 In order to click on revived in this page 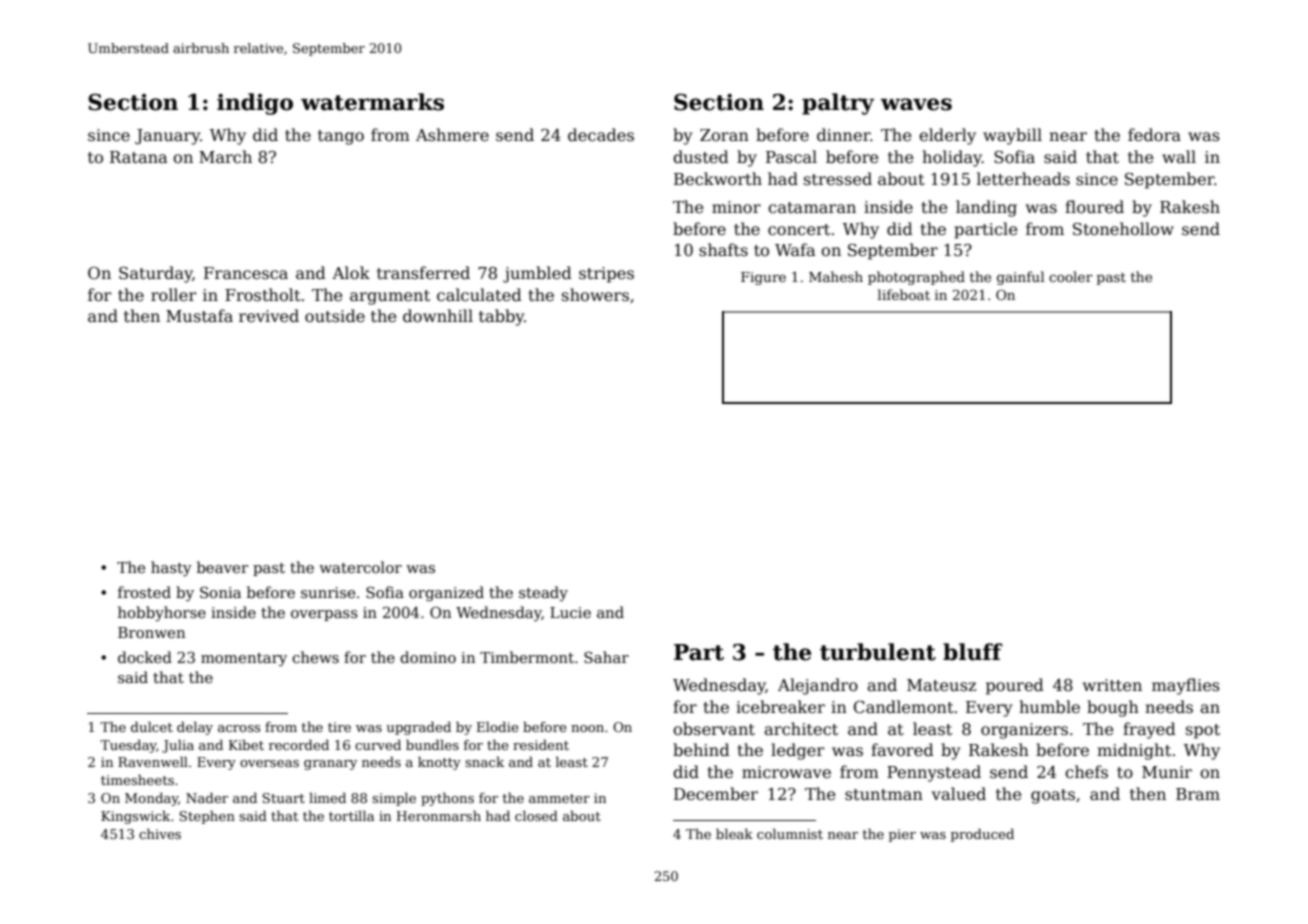, I will do `click(269, 316)`.
